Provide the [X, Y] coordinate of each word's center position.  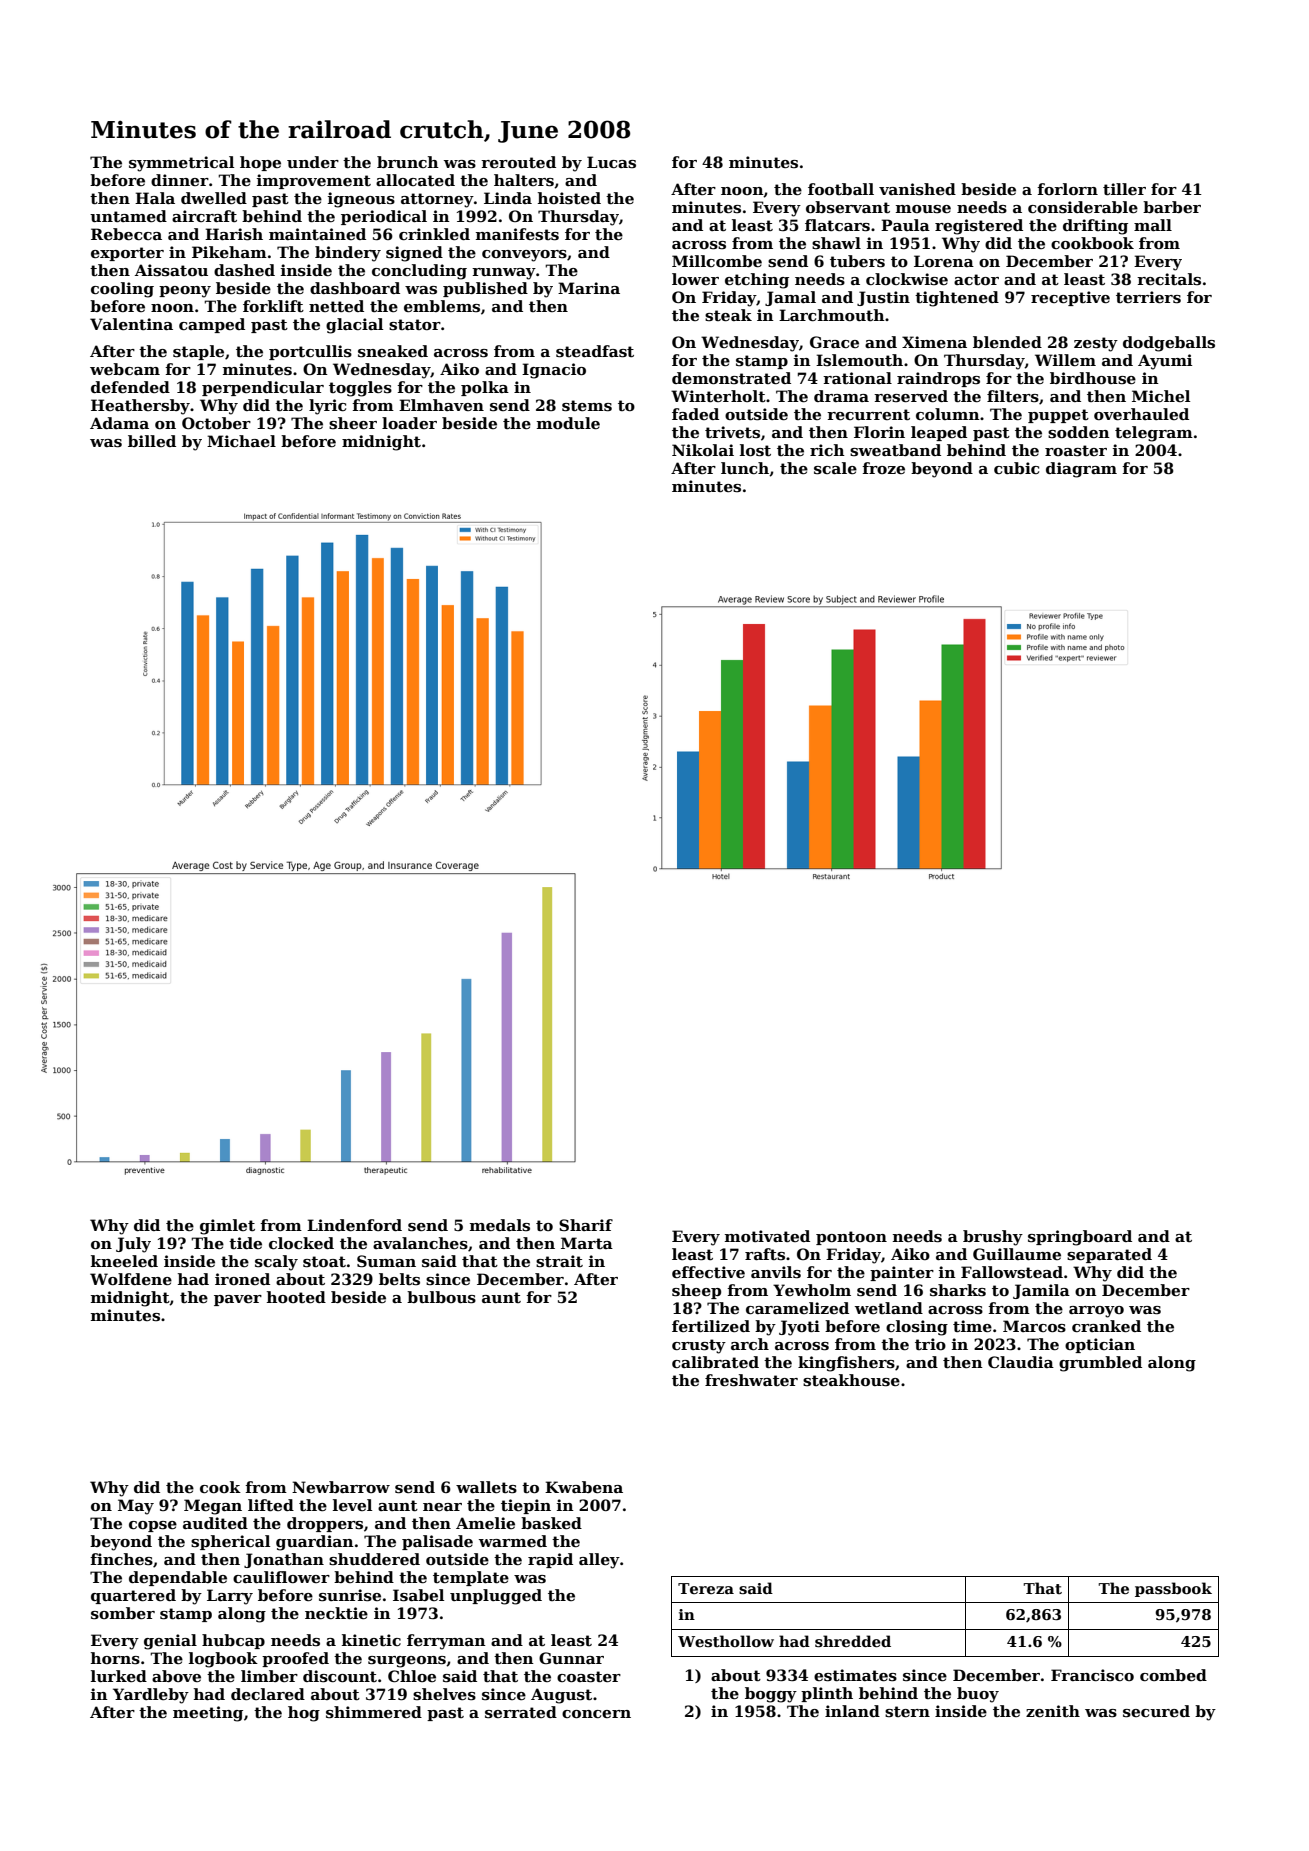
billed [152, 441]
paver [238, 1300]
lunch [745, 468]
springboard [1080, 1238]
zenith [1053, 1711]
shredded [853, 1641]
